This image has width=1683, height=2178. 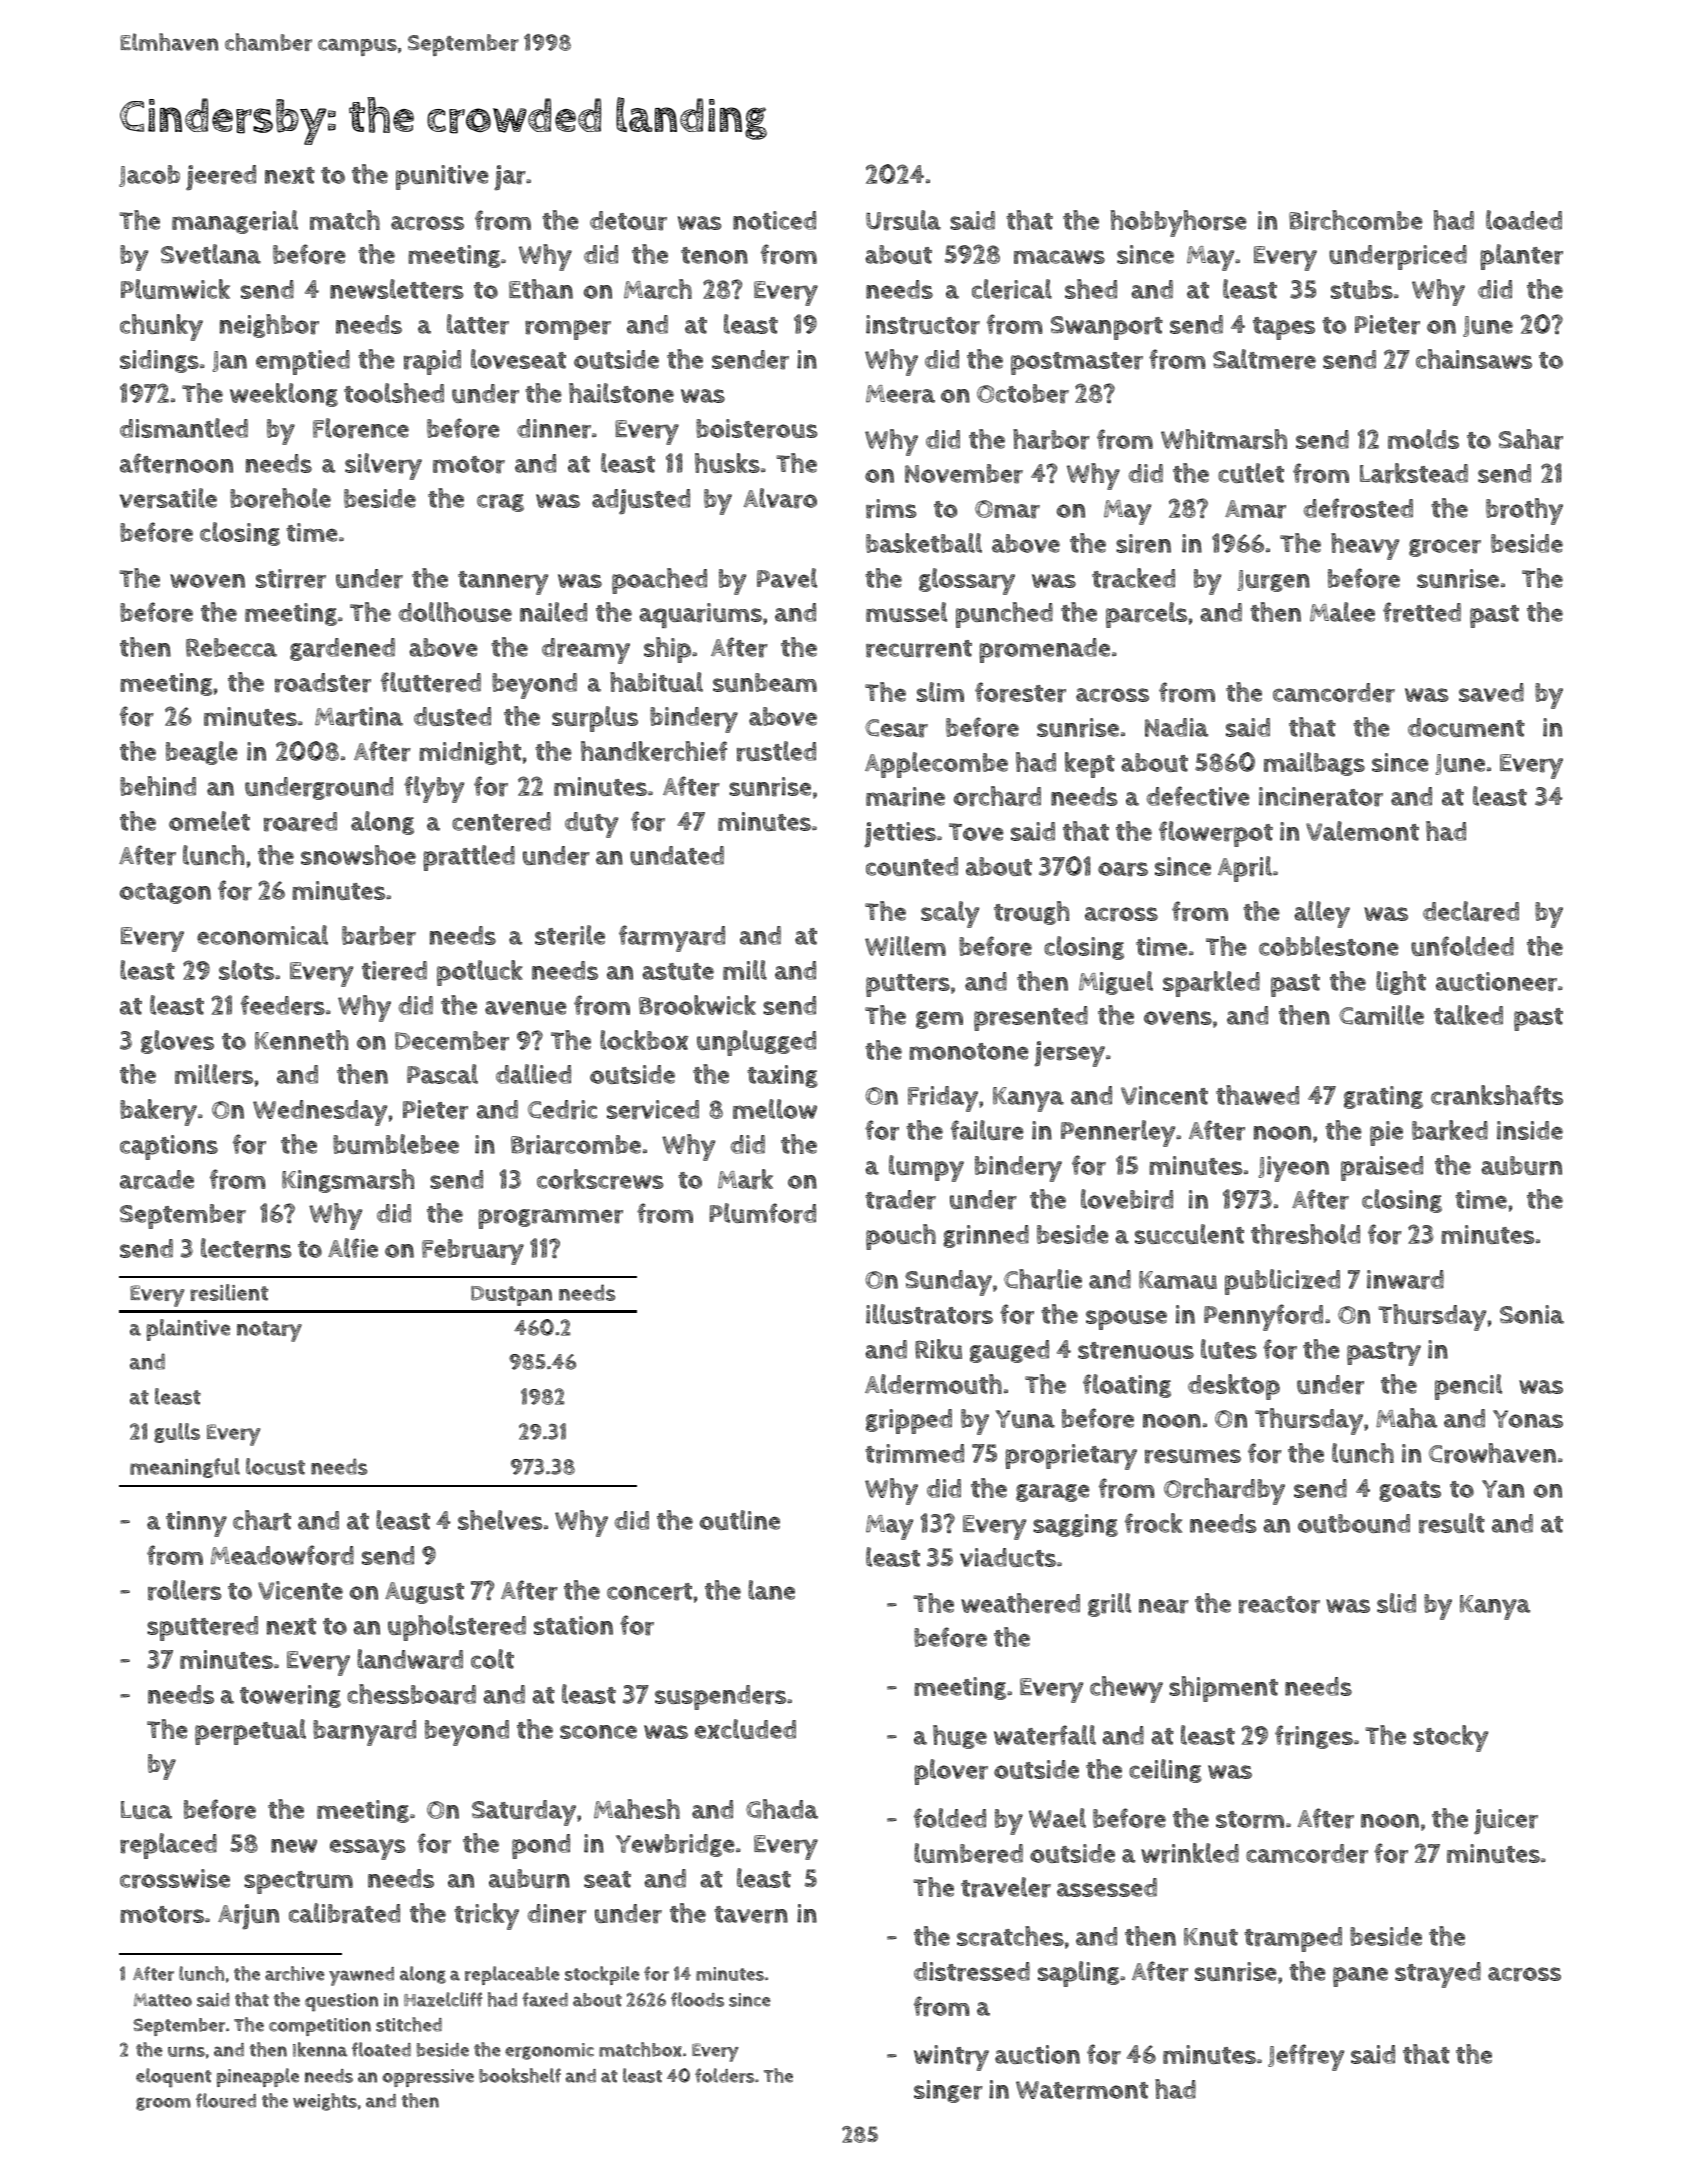 I want to click on habitual, so click(x=656, y=682).
